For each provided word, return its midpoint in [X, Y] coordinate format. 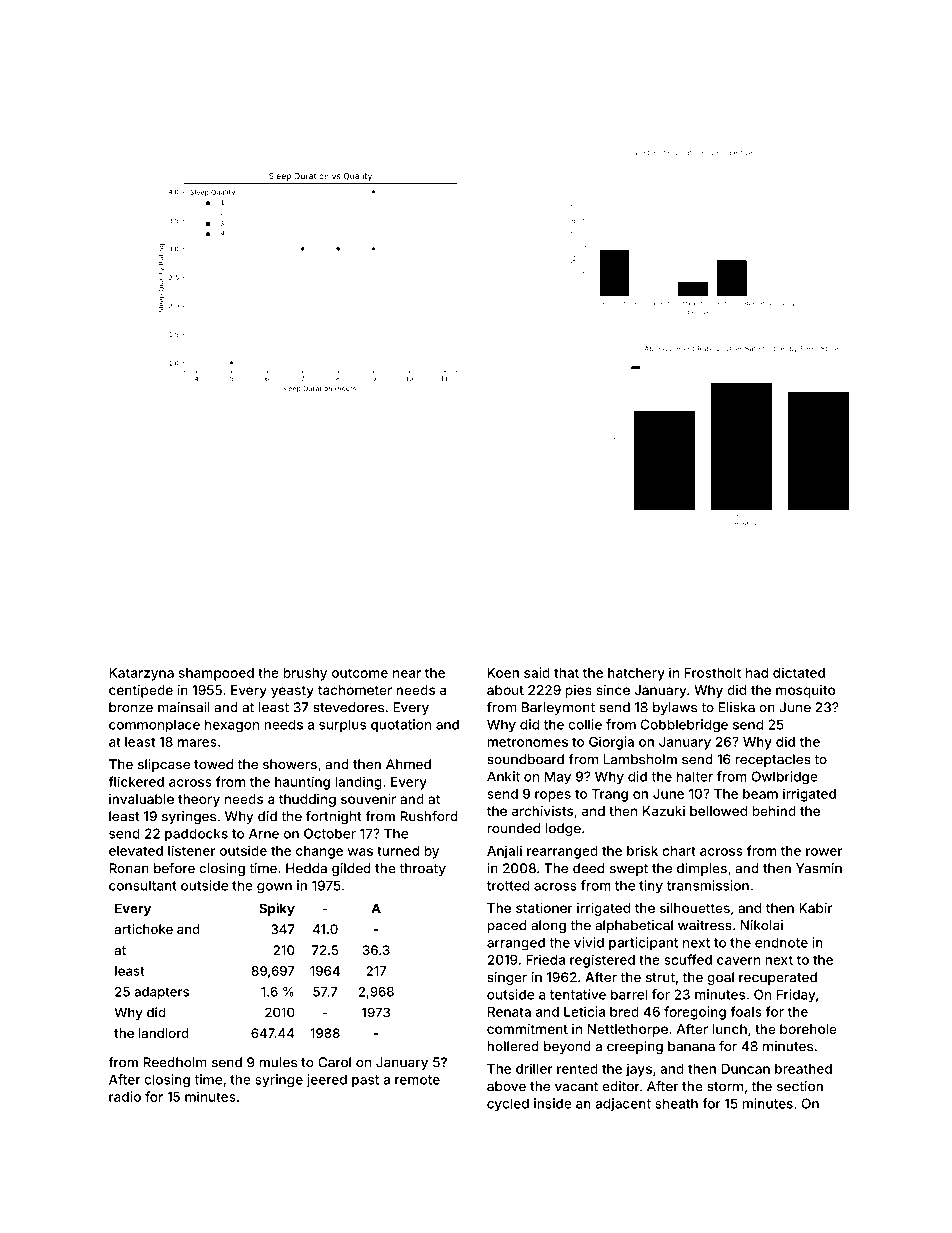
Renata [509, 1012]
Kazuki [664, 811]
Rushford [429, 816]
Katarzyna [141, 674]
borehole [808, 1029]
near [407, 674]
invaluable [141, 799]
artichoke [144, 929]
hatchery [636, 674]
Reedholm [175, 1062]
